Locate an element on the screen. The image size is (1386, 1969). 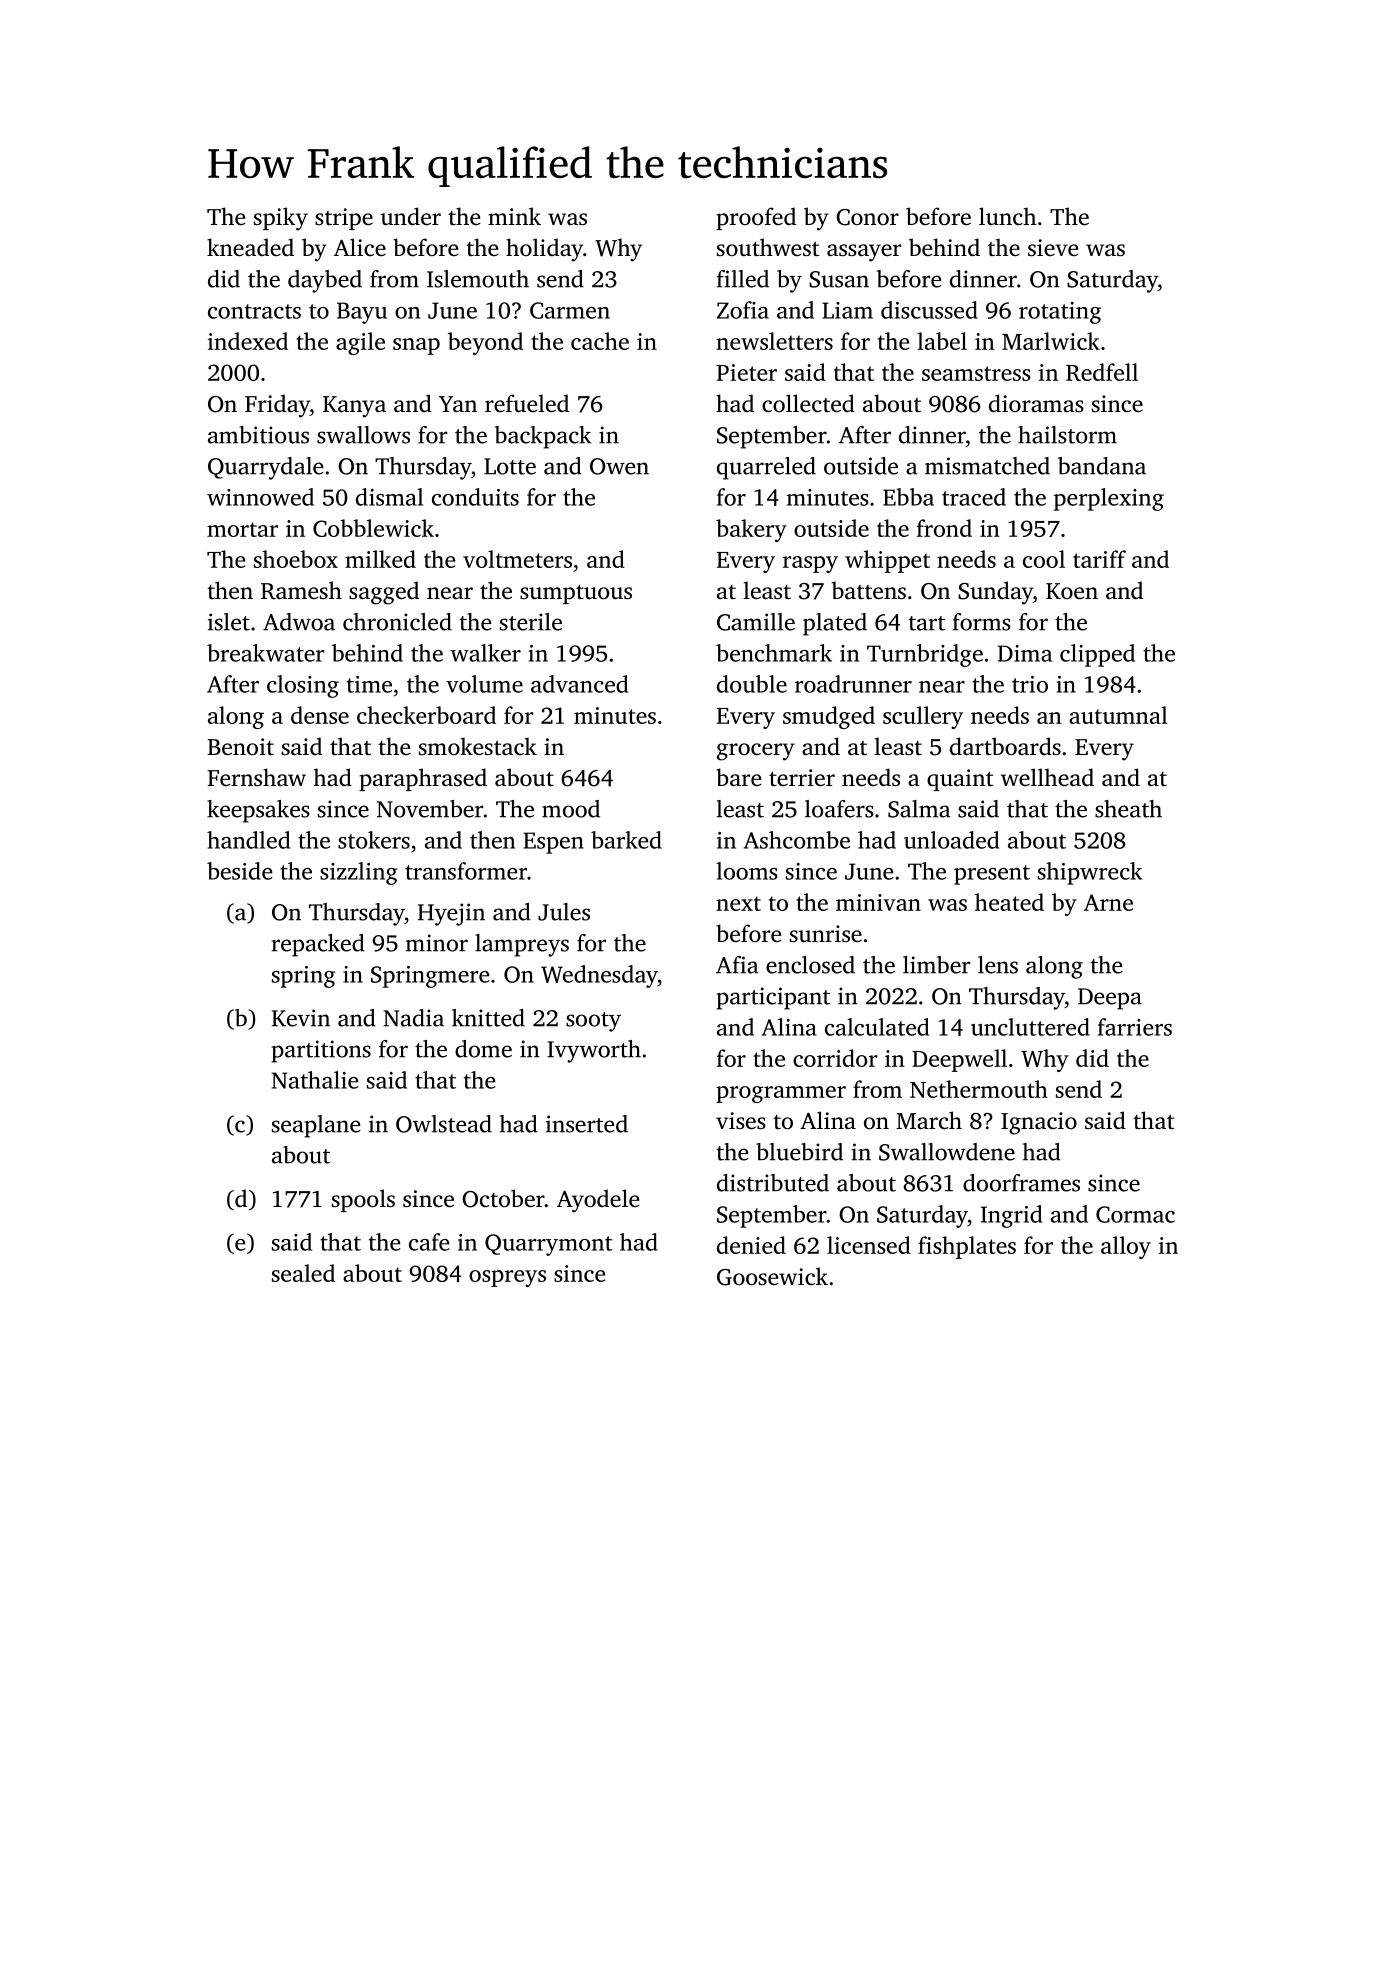
cafe is located at coordinates (429, 1242).
